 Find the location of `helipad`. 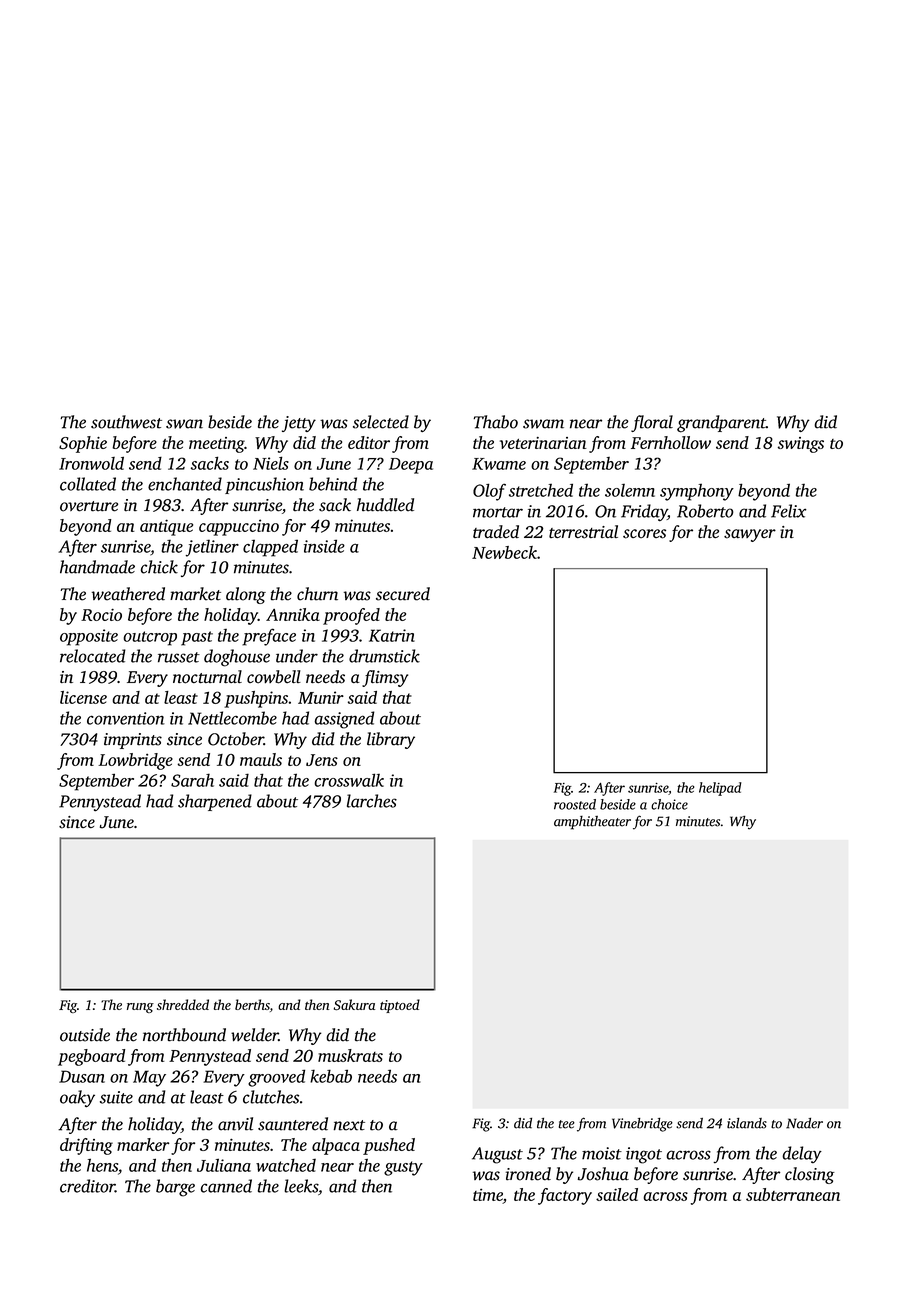

helipad is located at coordinates (720, 789).
